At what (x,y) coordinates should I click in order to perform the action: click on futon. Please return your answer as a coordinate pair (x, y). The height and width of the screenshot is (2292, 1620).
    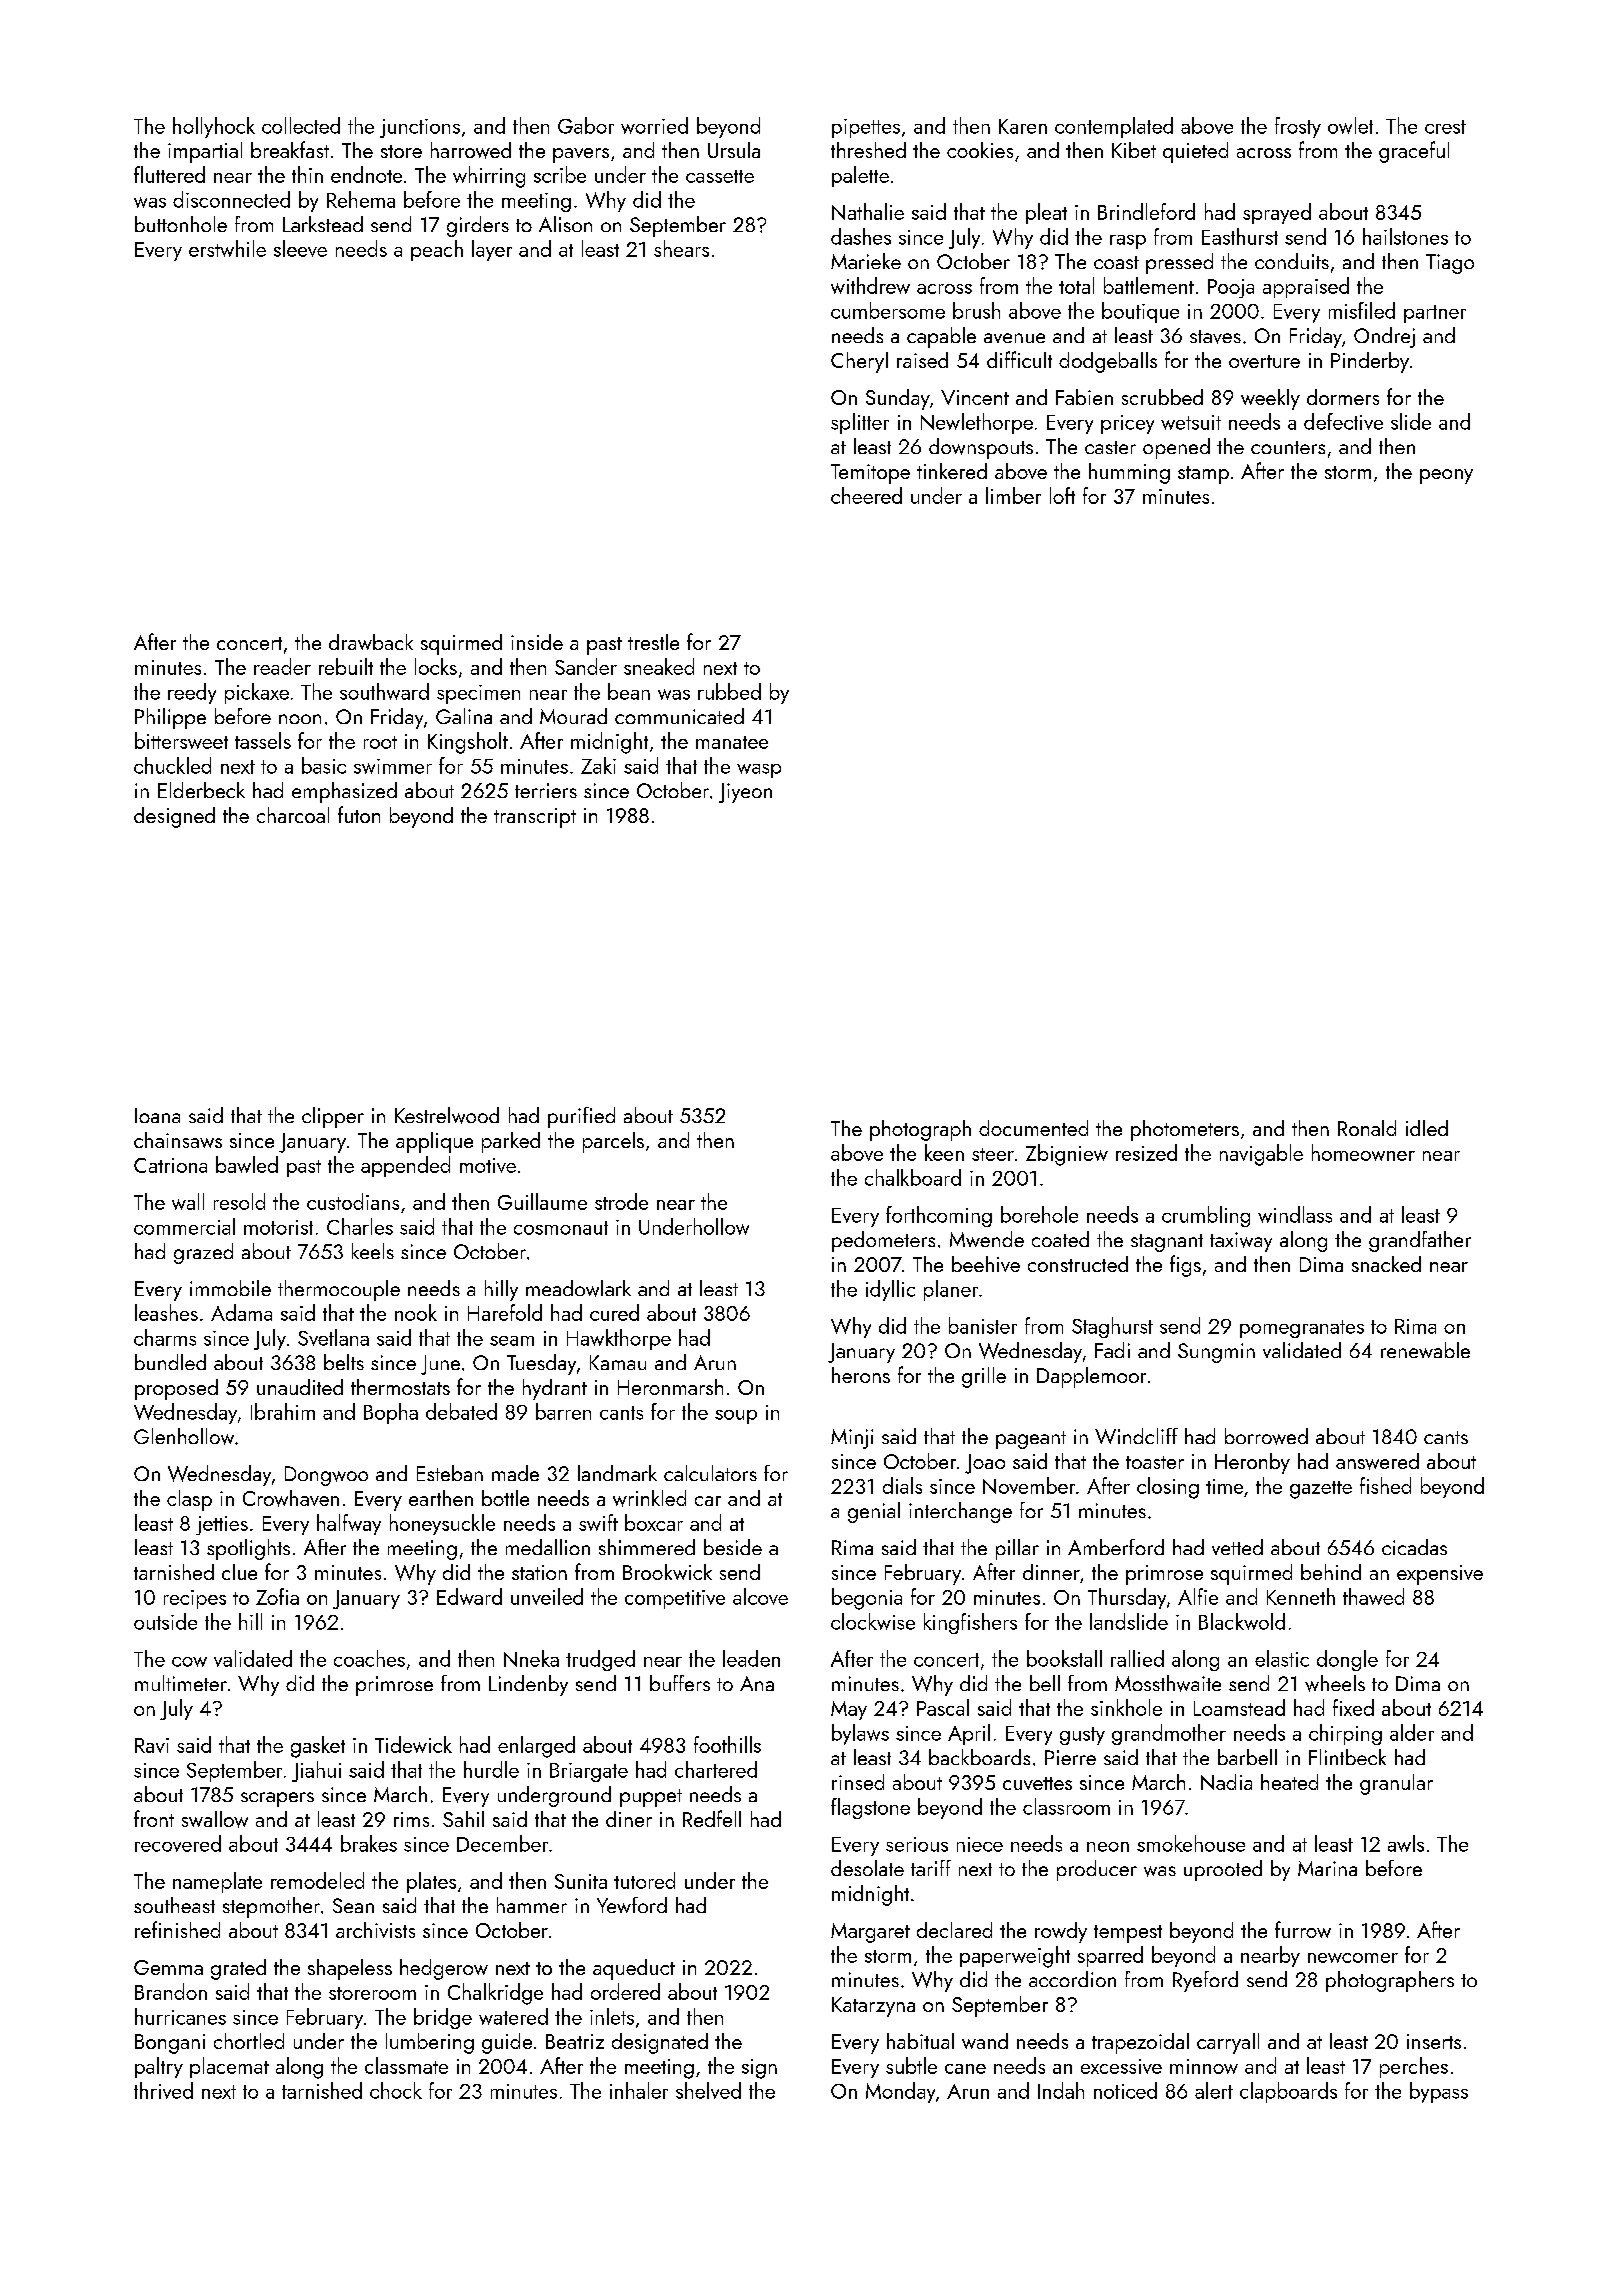
    Looking at the image, I should click on (359, 814).
